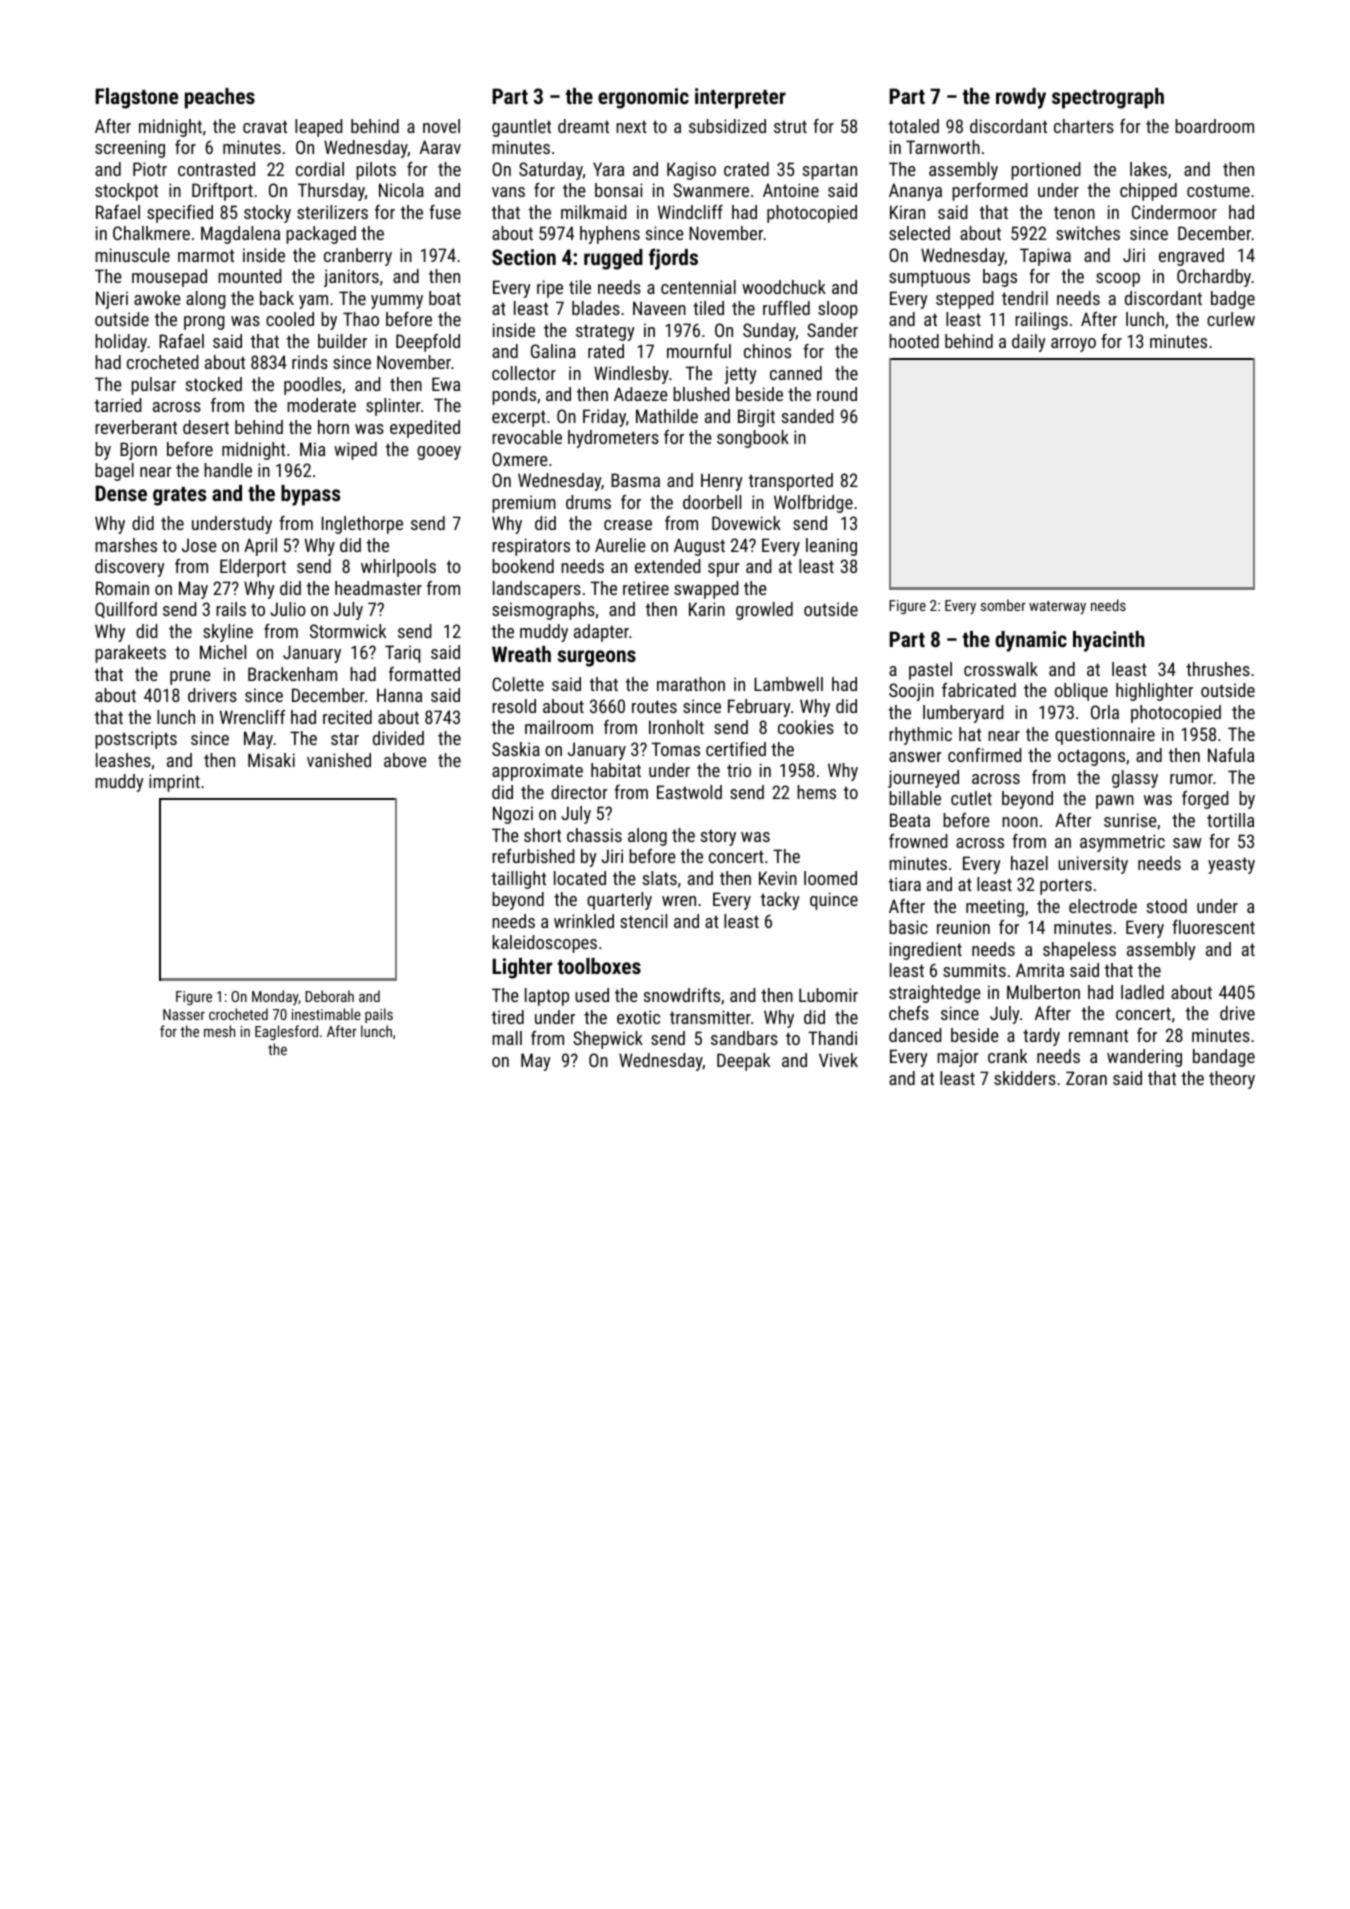 The image size is (1350, 1909). What do you see at coordinates (724, 570) in the document?
I see `spur` at bounding box center [724, 570].
